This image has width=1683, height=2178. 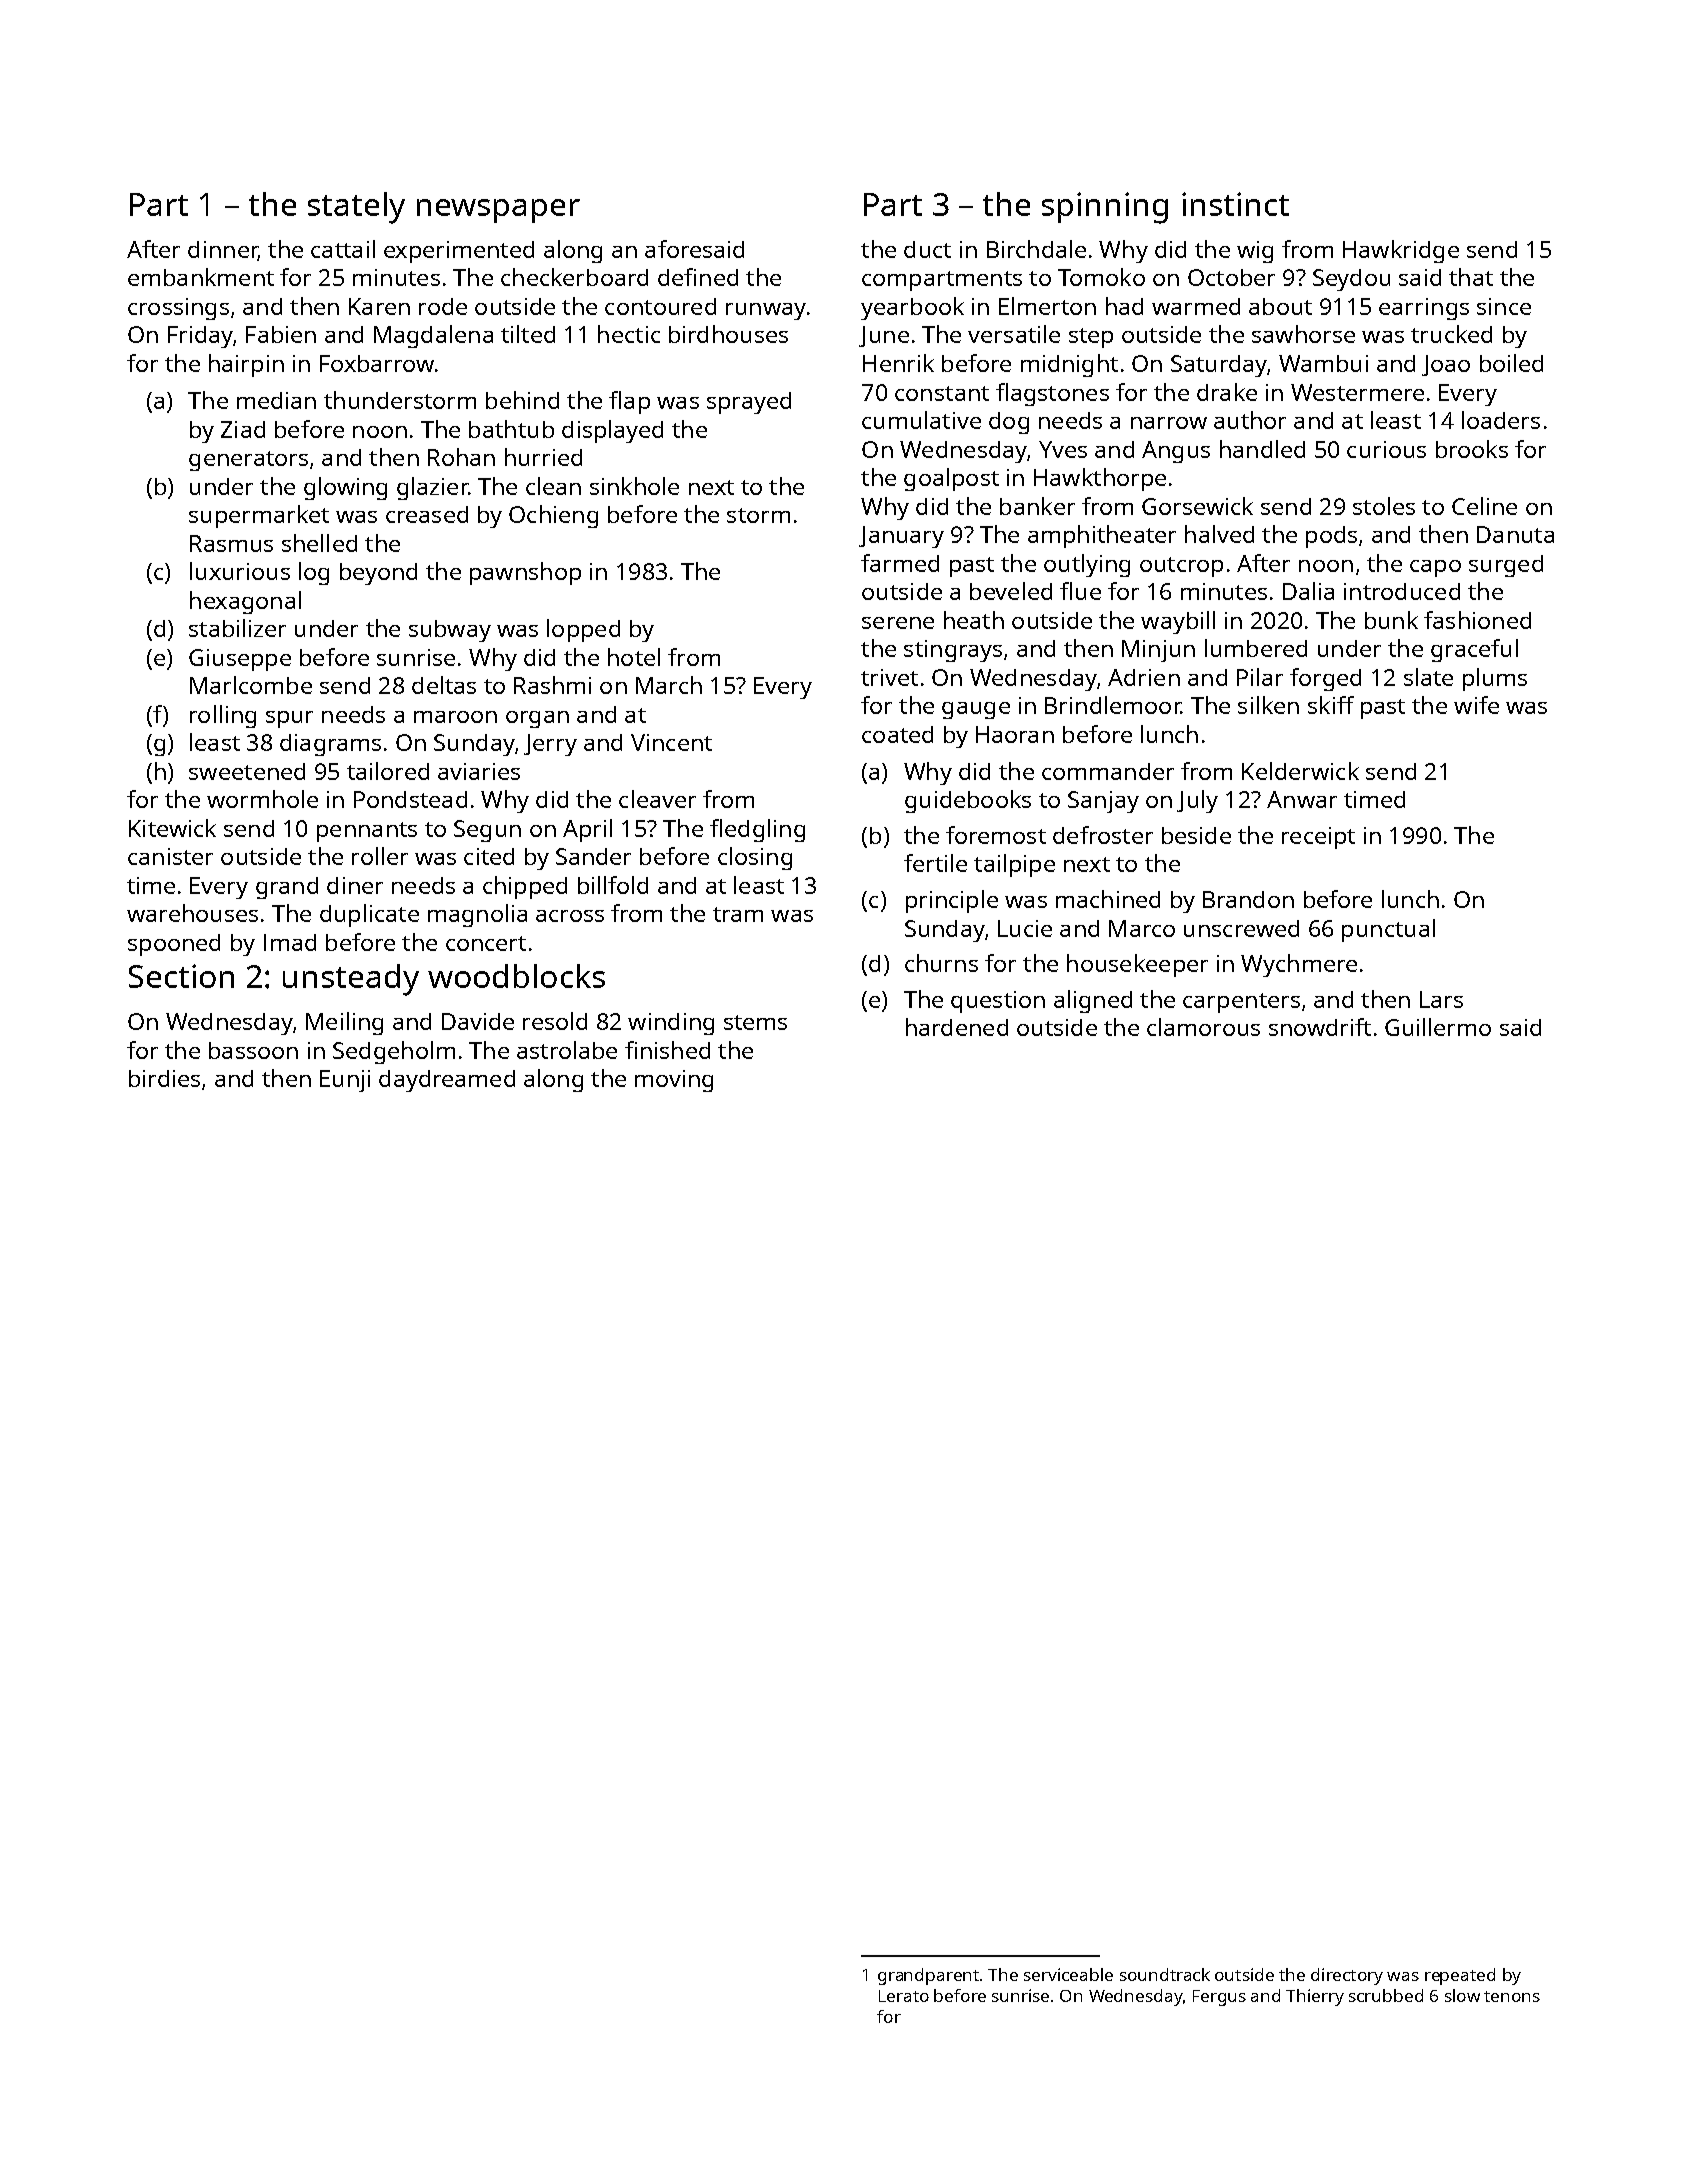 I want to click on serviceable, so click(x=1068, y=1974).
